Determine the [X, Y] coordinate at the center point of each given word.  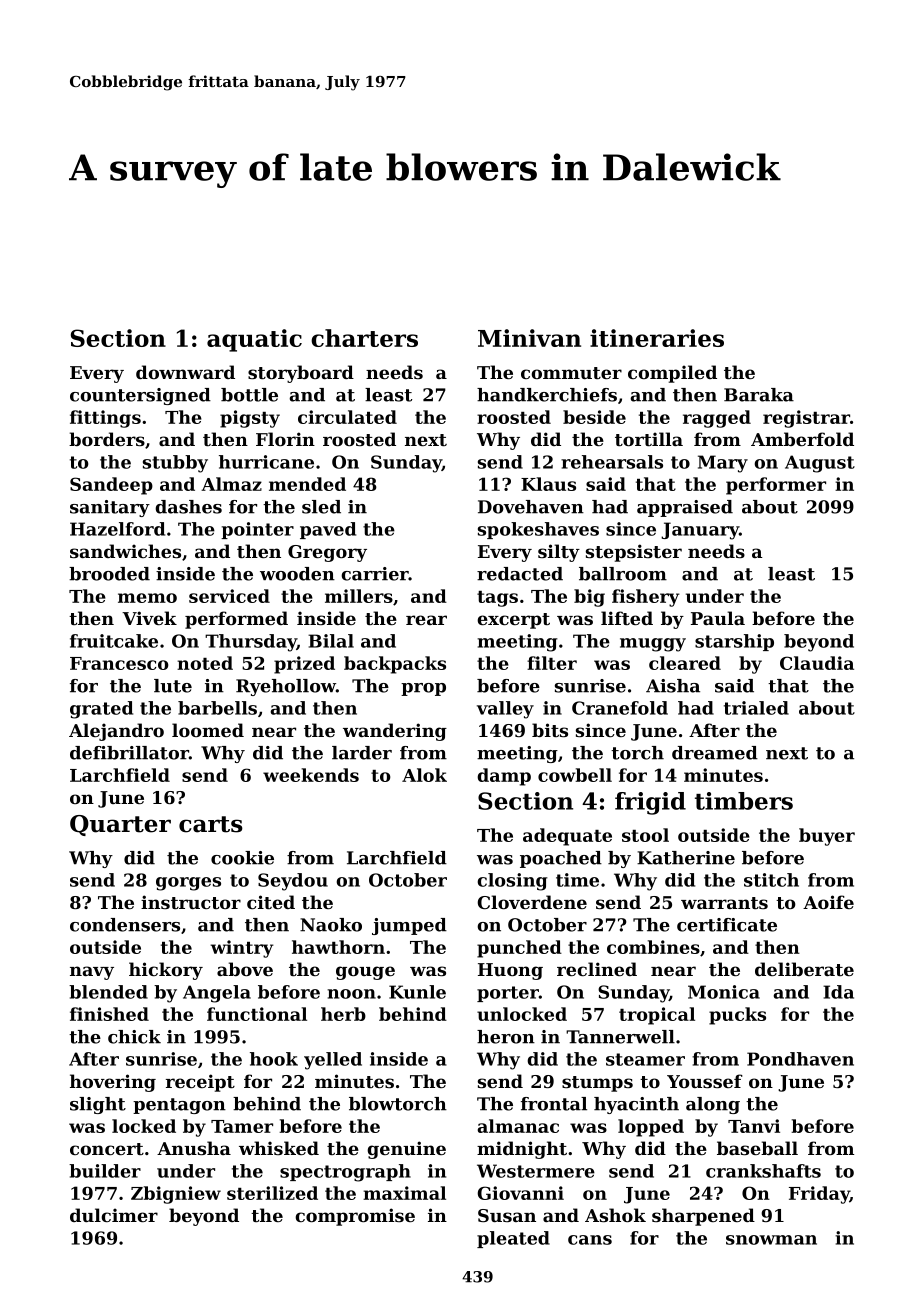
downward [185, 372]
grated [101, 710]
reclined [597, 969]
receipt [200, 1083]
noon [351, 994]
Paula [718, 618]
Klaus [548, 484]
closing [512, 882]
